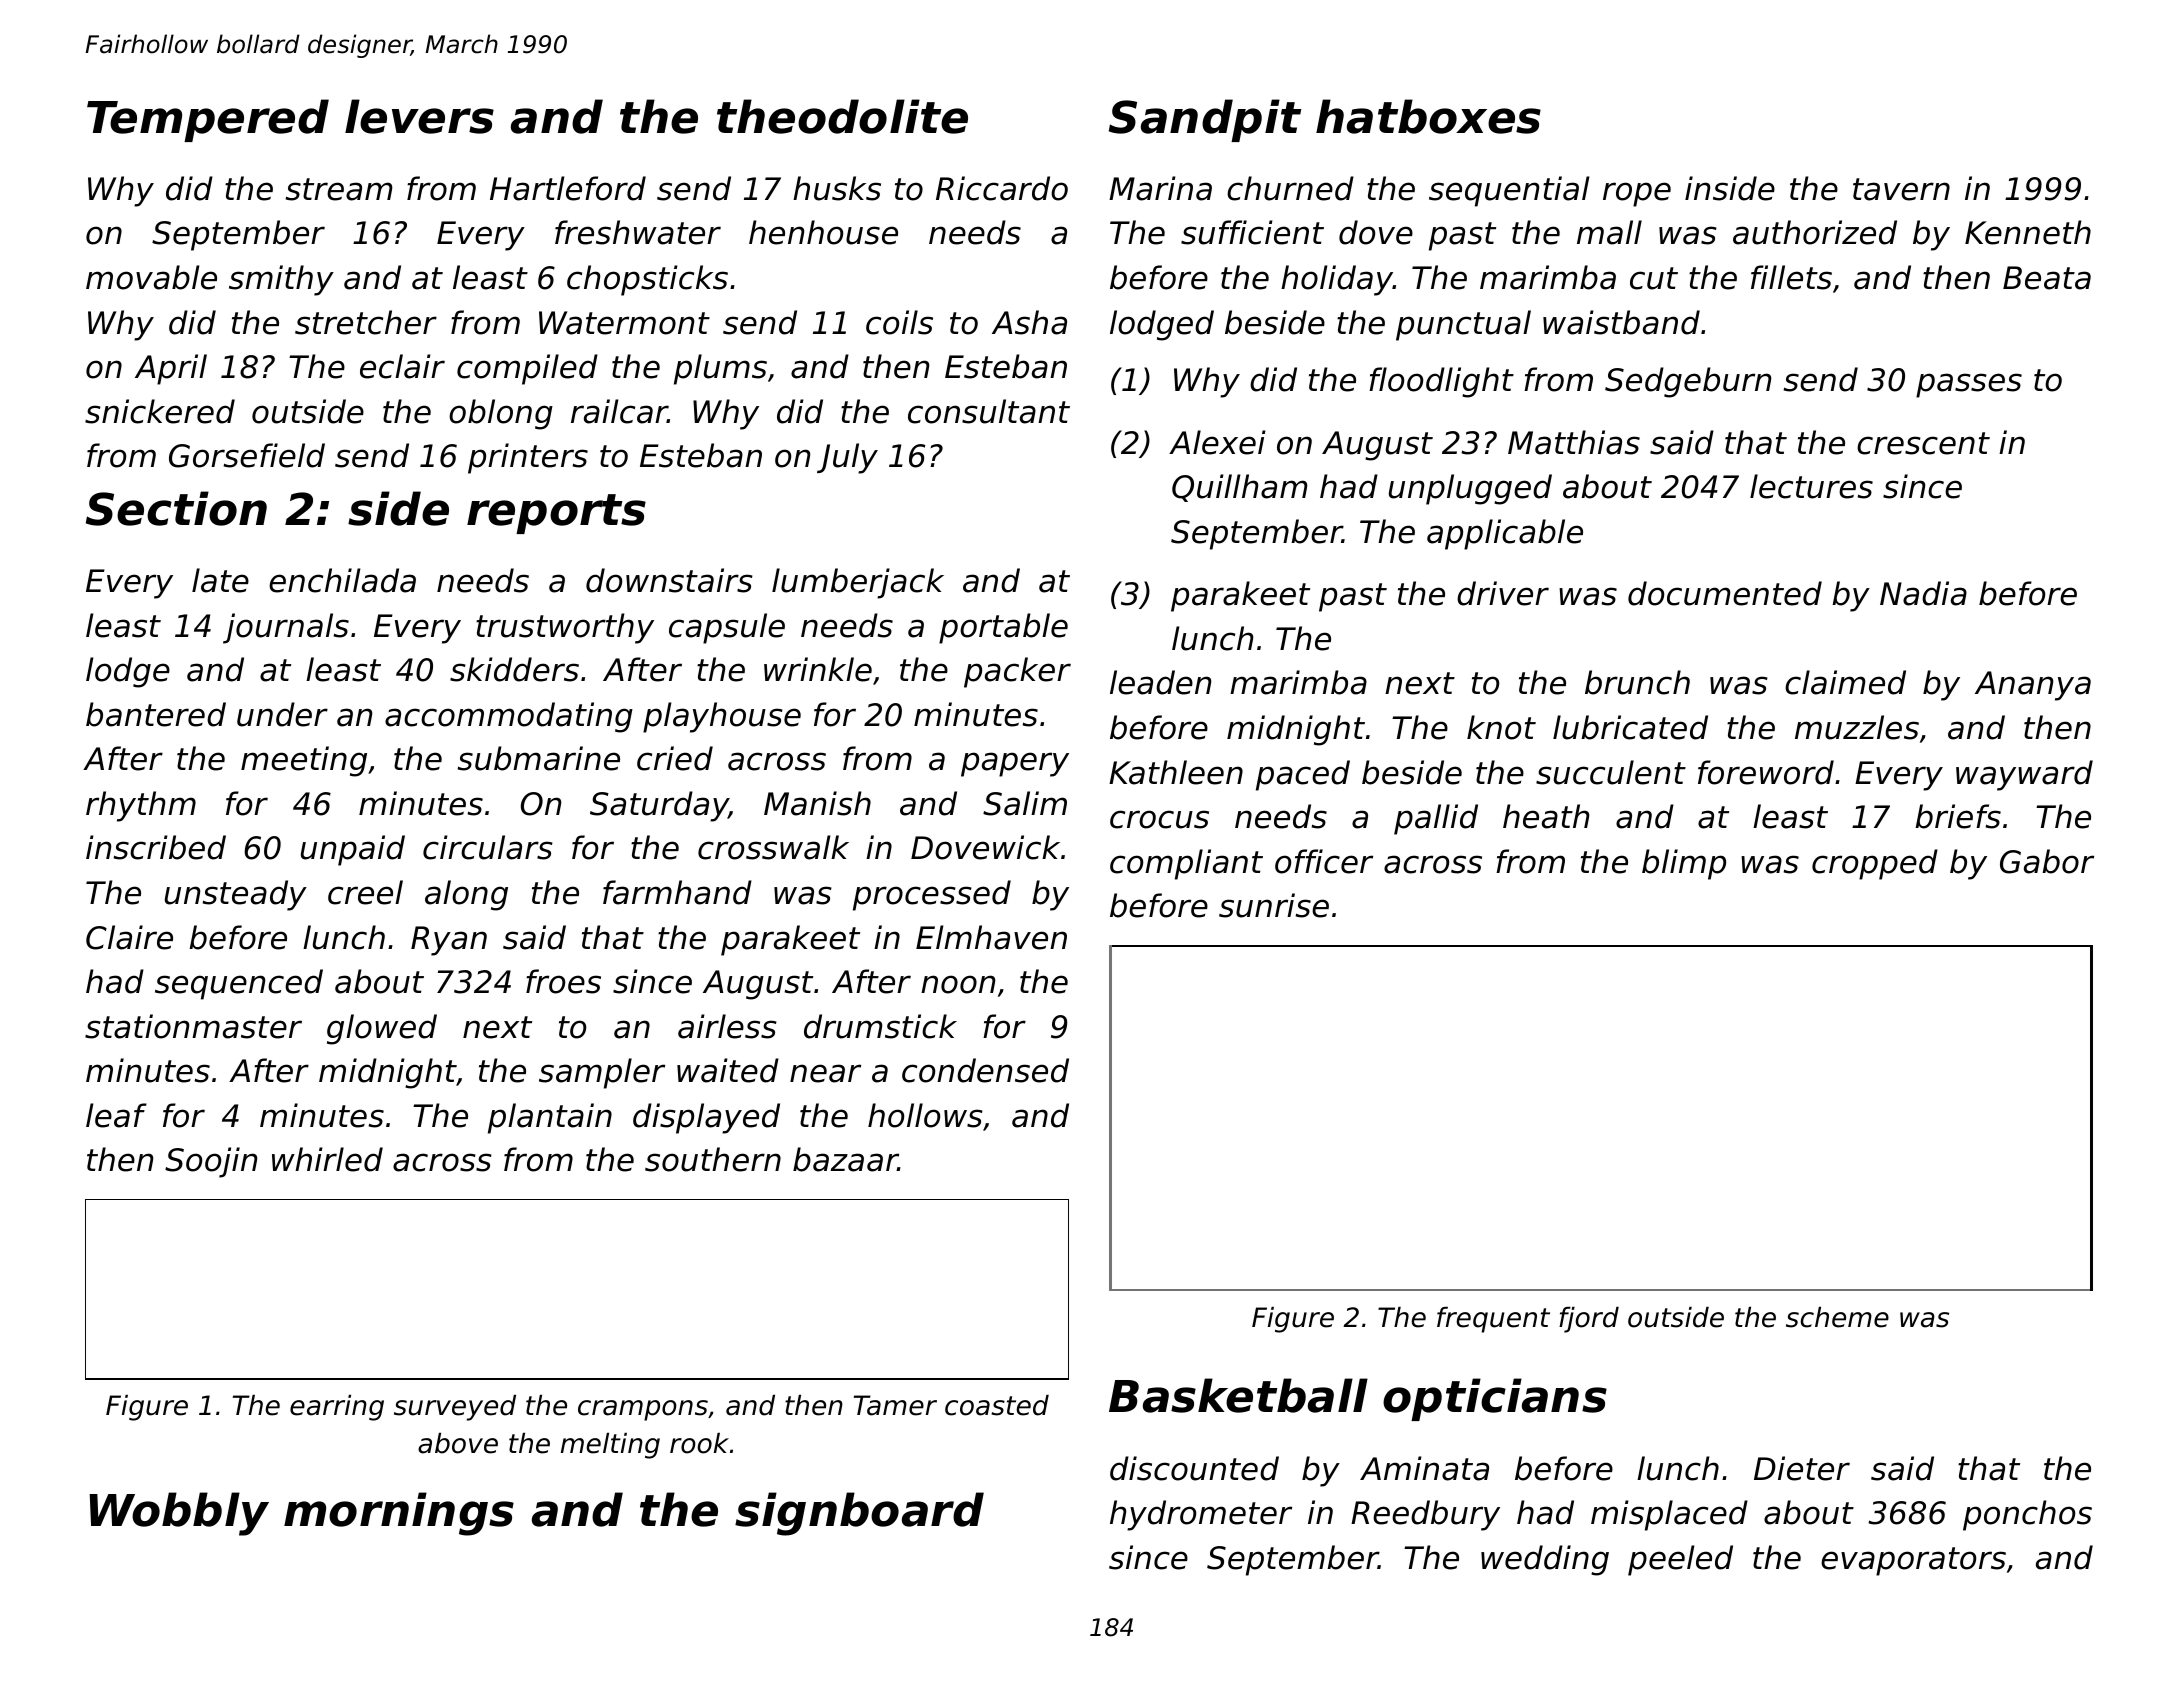  What do you see at coordinates (1176, 772) in the screenshot?
I see `Kathleen` at bounding box center [1176, 772].
